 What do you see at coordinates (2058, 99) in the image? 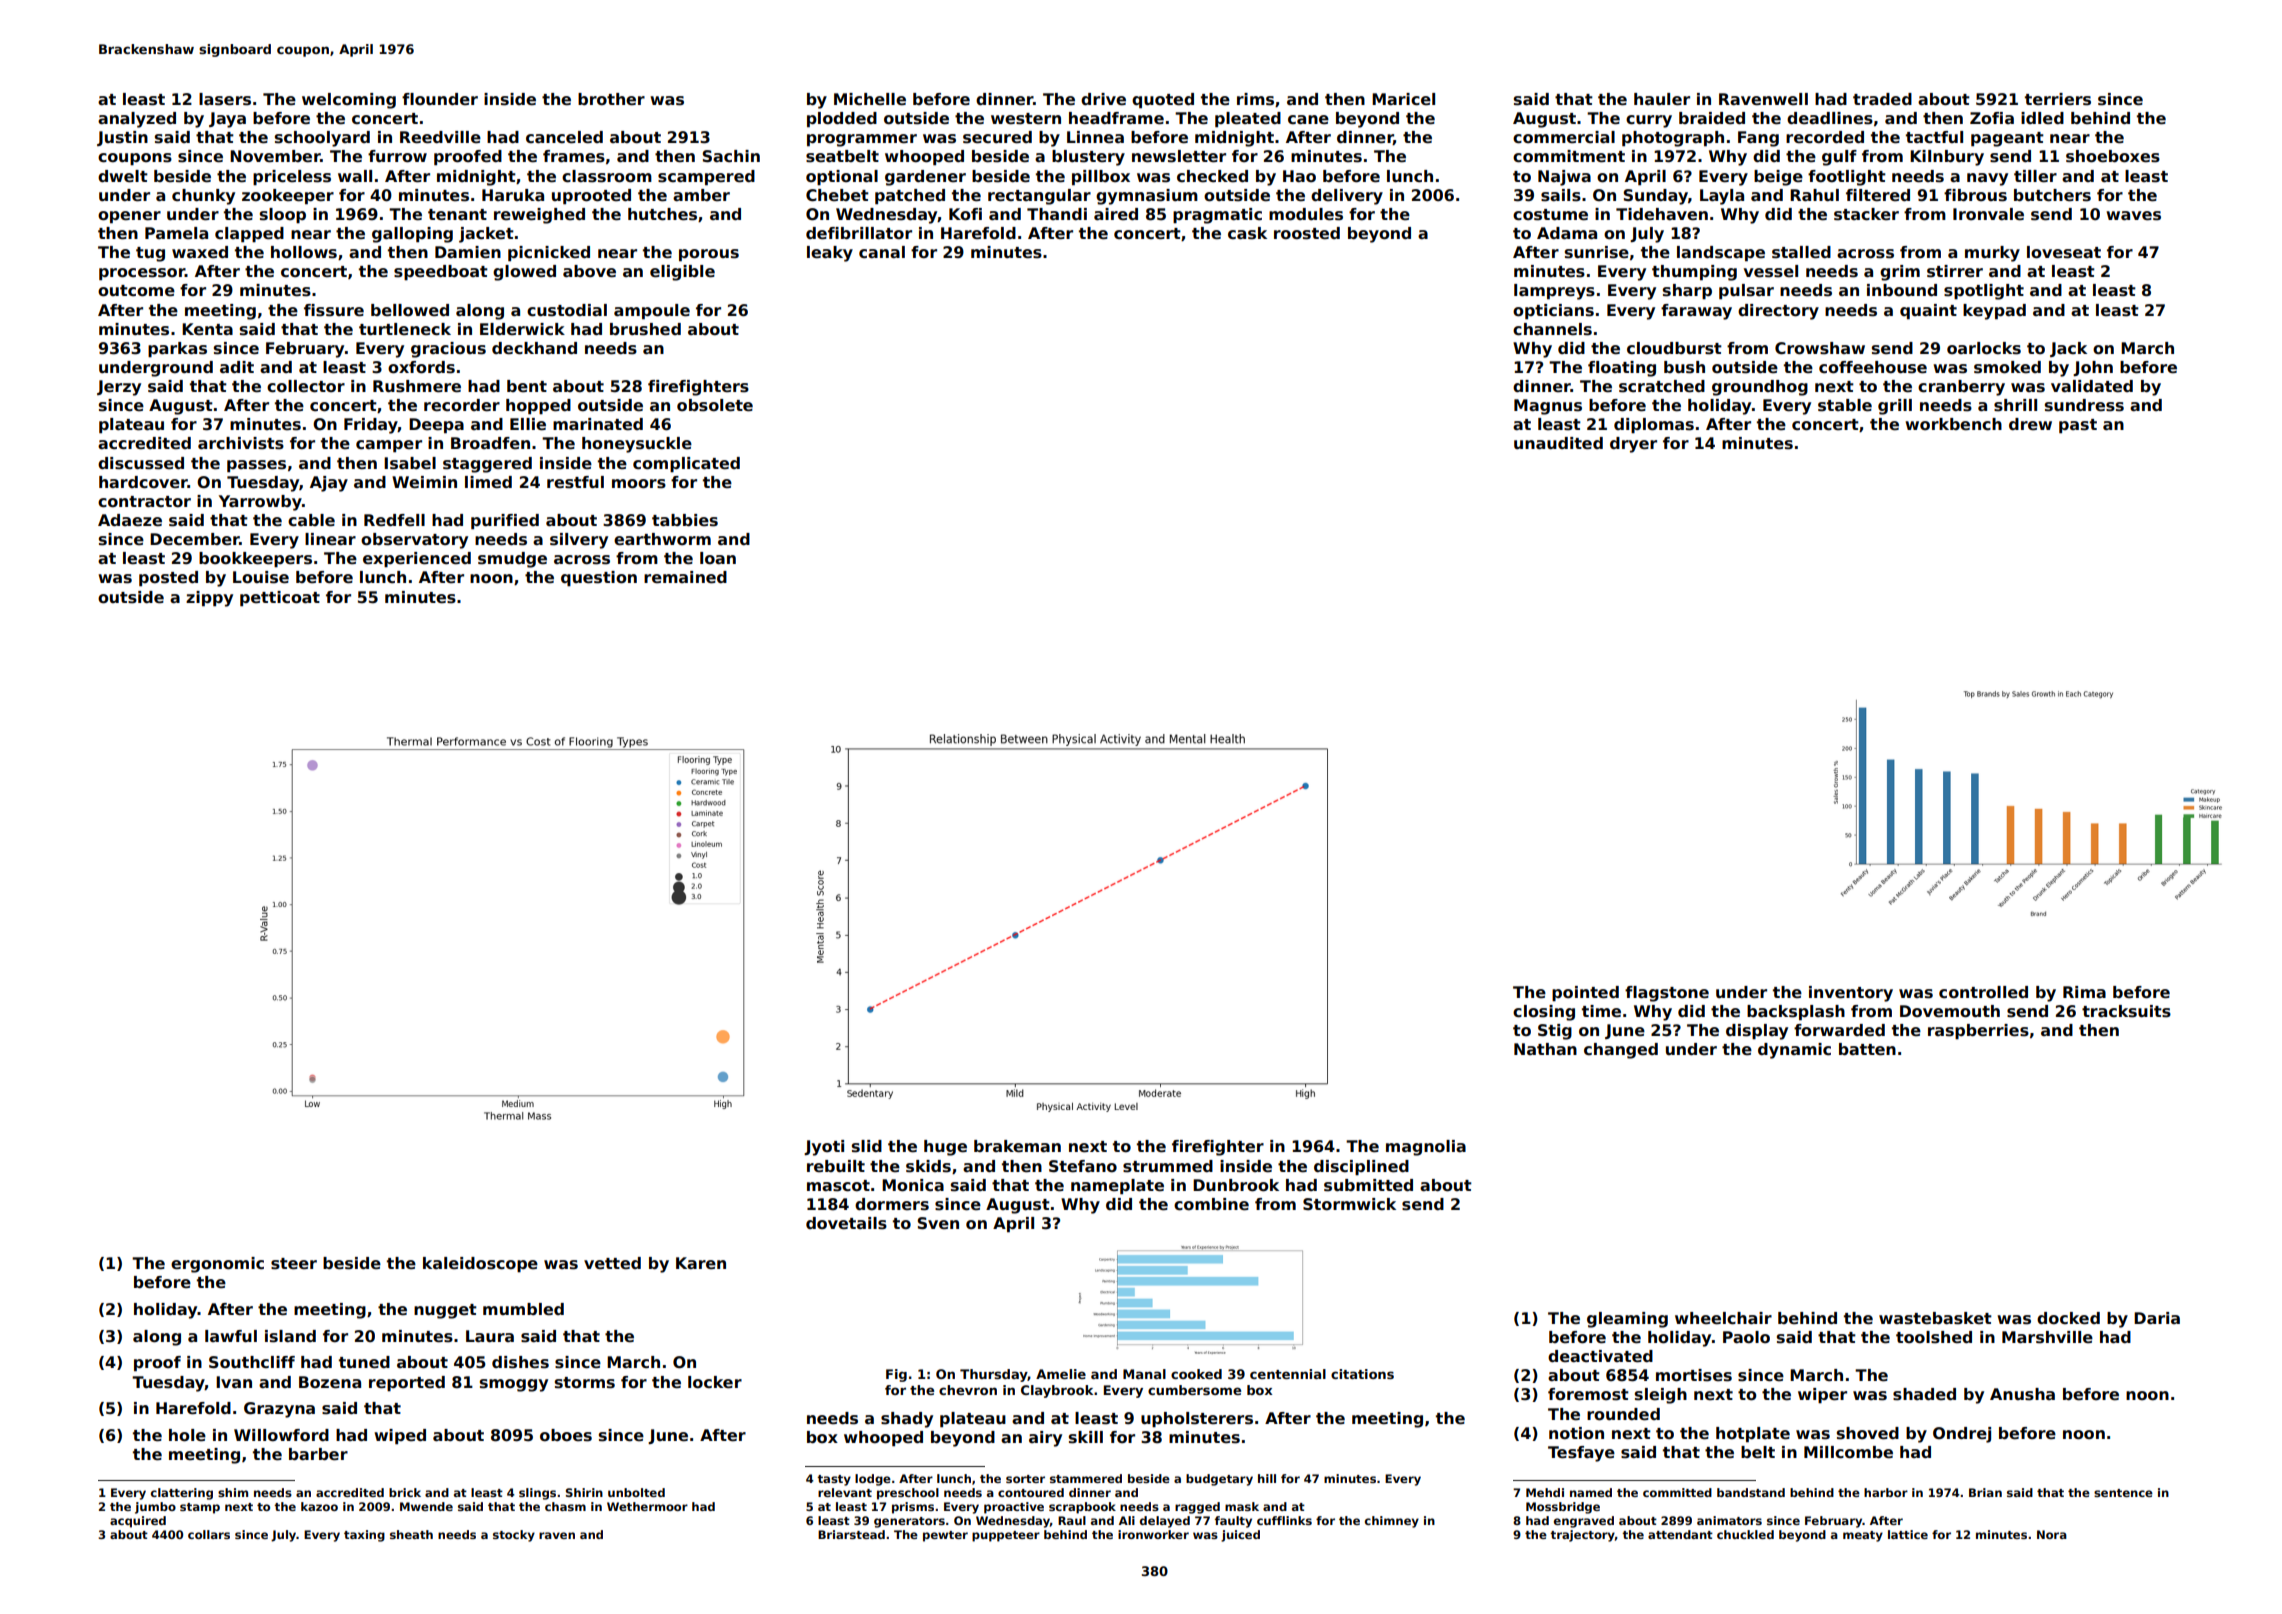
I see `terriers` at bounding box center [2058, 99].
